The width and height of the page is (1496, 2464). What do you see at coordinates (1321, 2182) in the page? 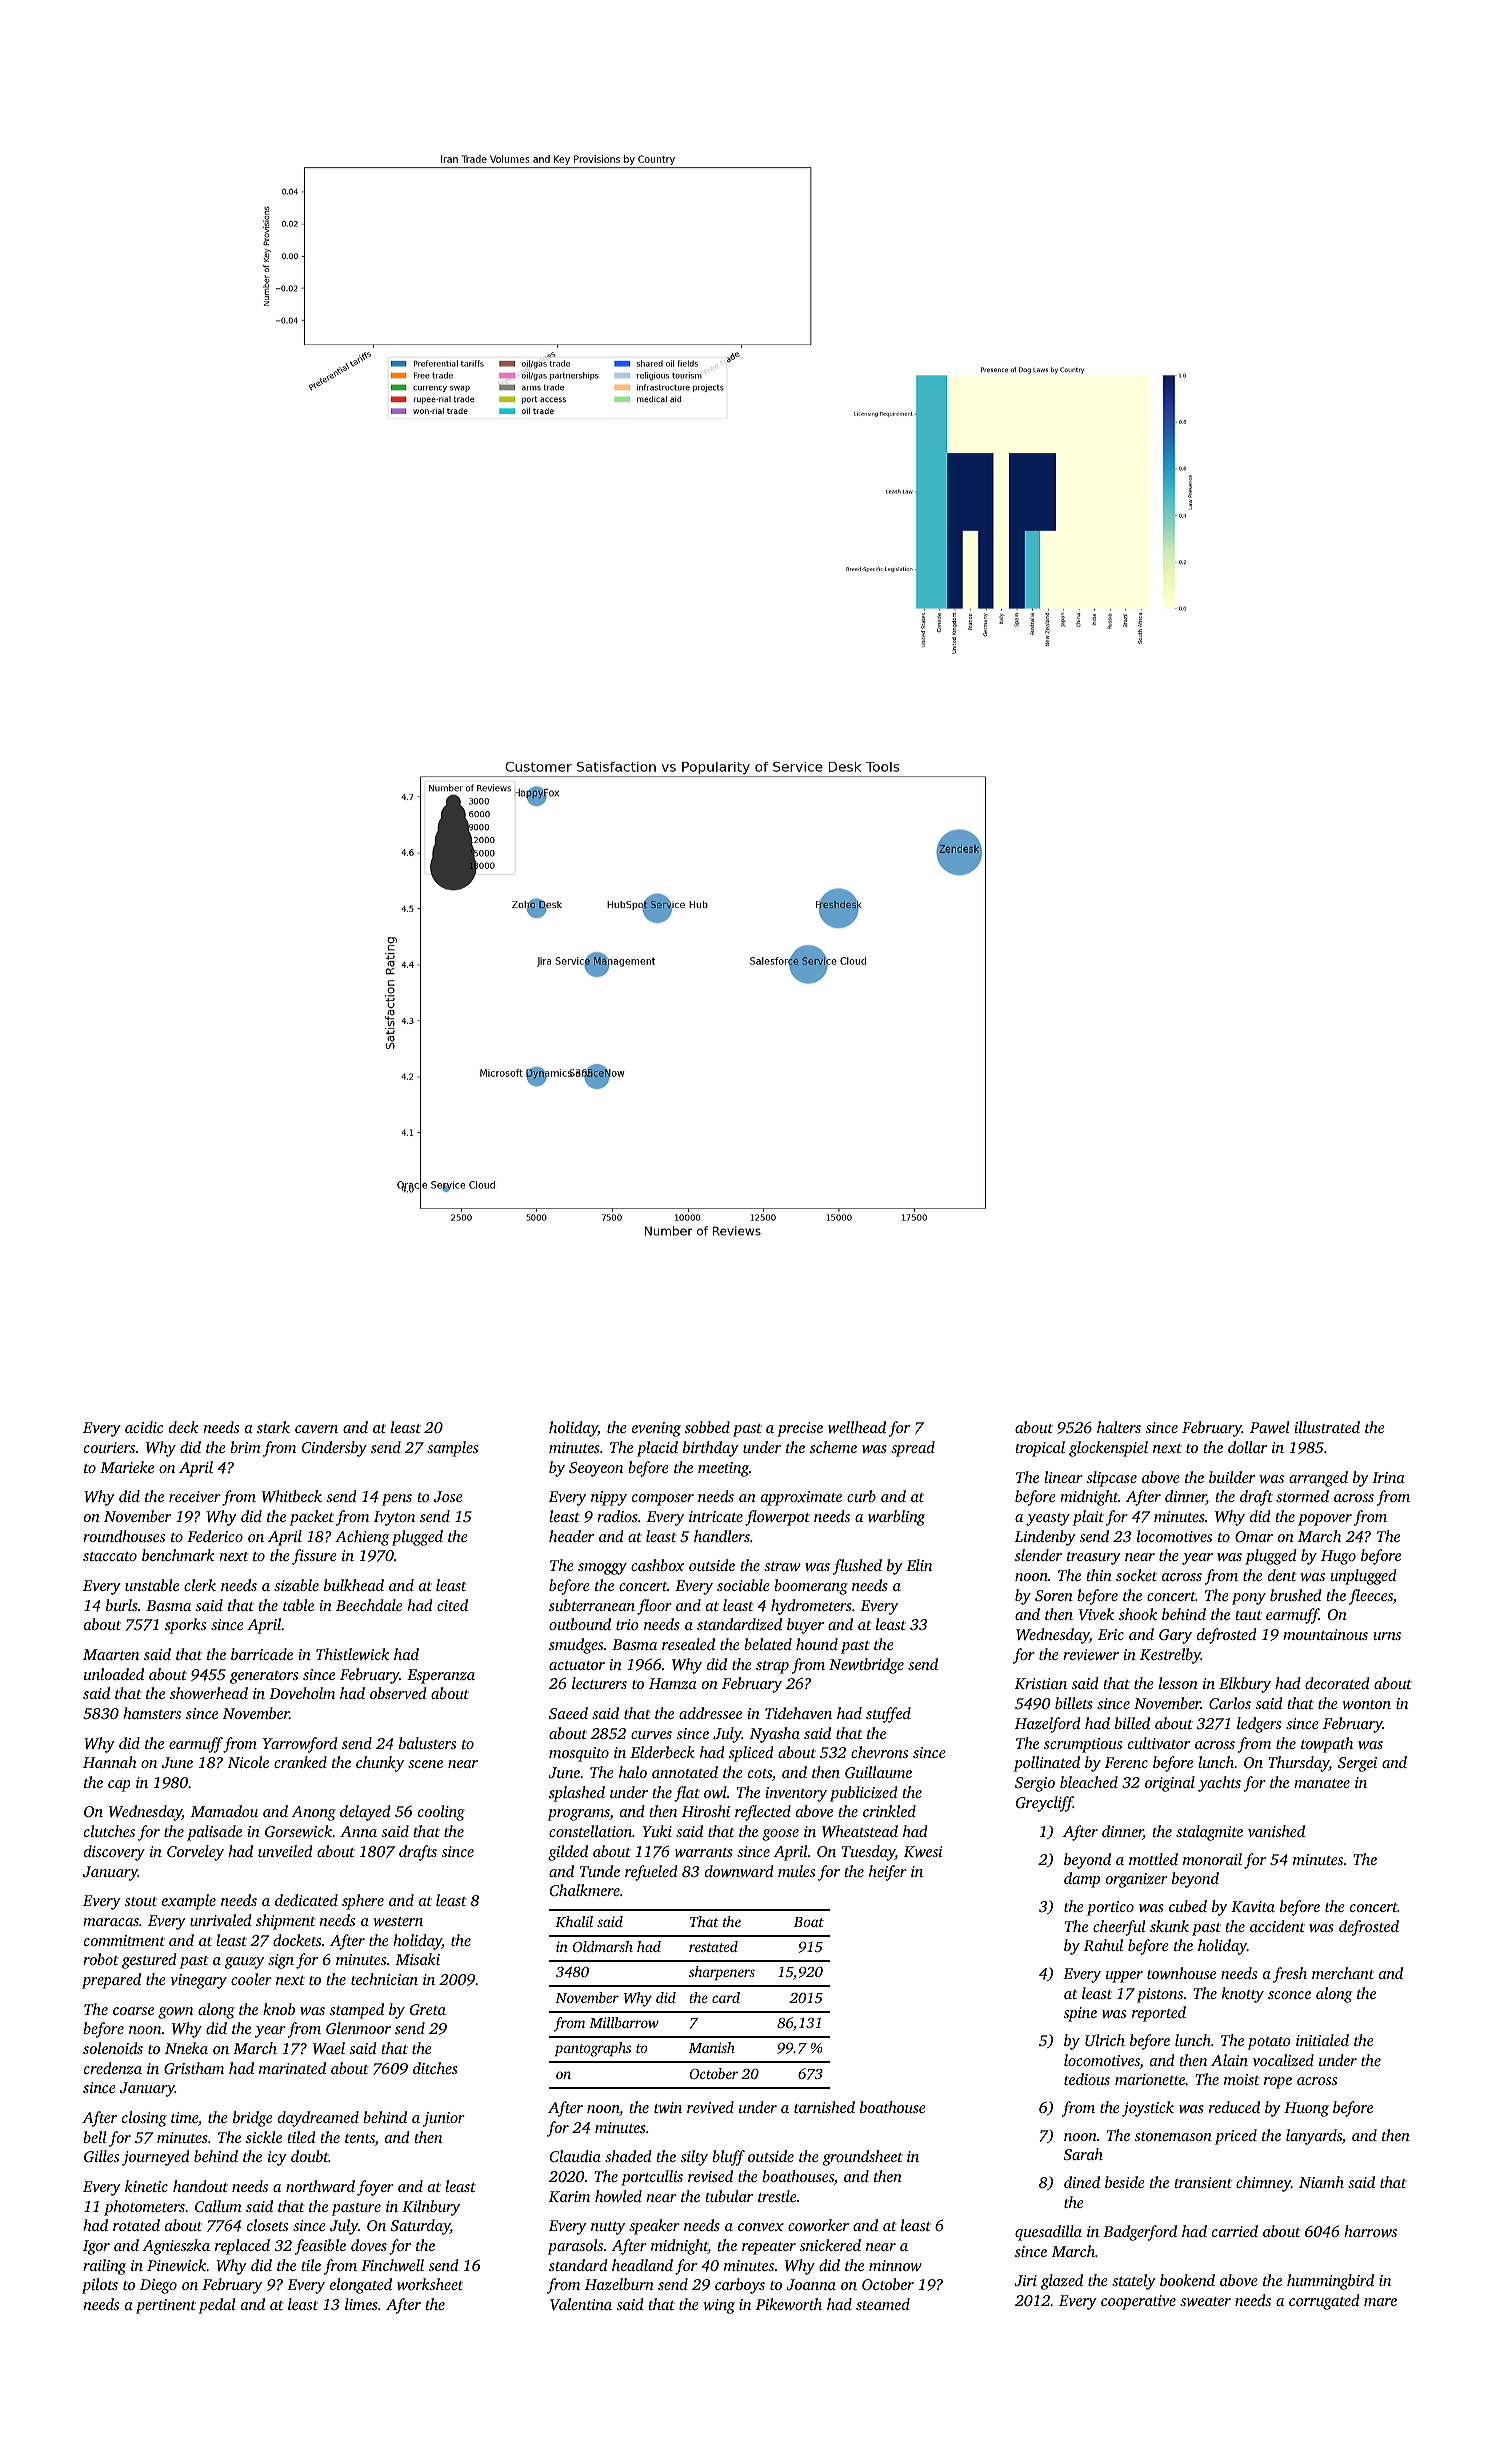
I see `Niamh` at bounding box center [1321, 2182].
